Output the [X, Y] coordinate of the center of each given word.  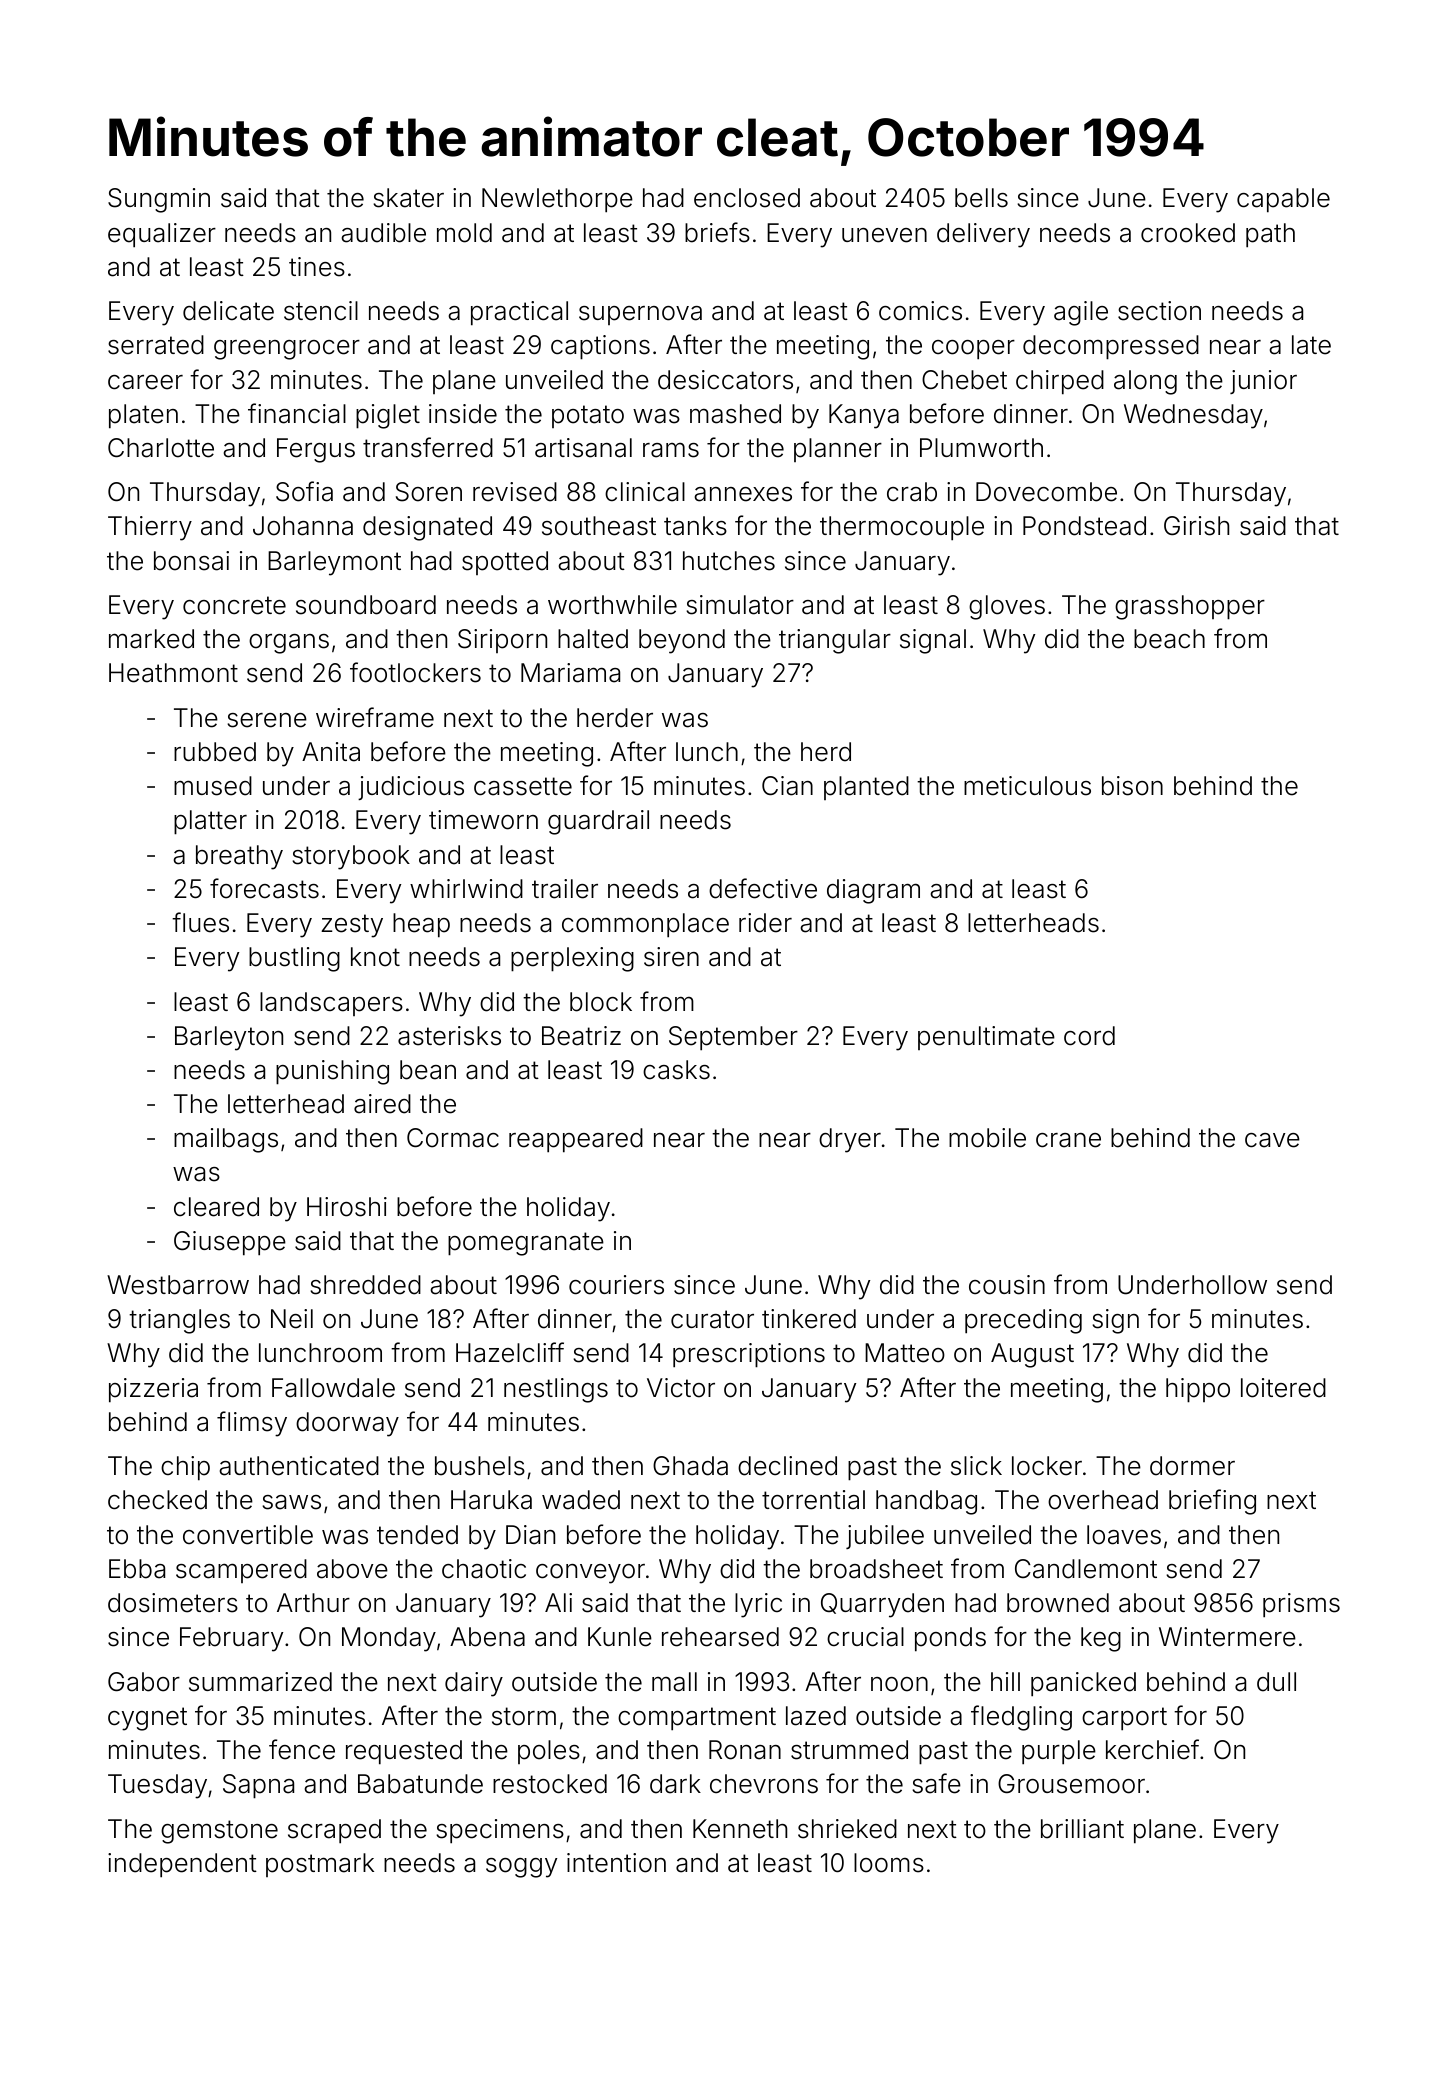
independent [182, 1865]
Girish [1196, 526]
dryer [850, 1140]
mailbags [226, 1140]
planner [838, 450]
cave [1272, 1140]
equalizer [162, 235]
